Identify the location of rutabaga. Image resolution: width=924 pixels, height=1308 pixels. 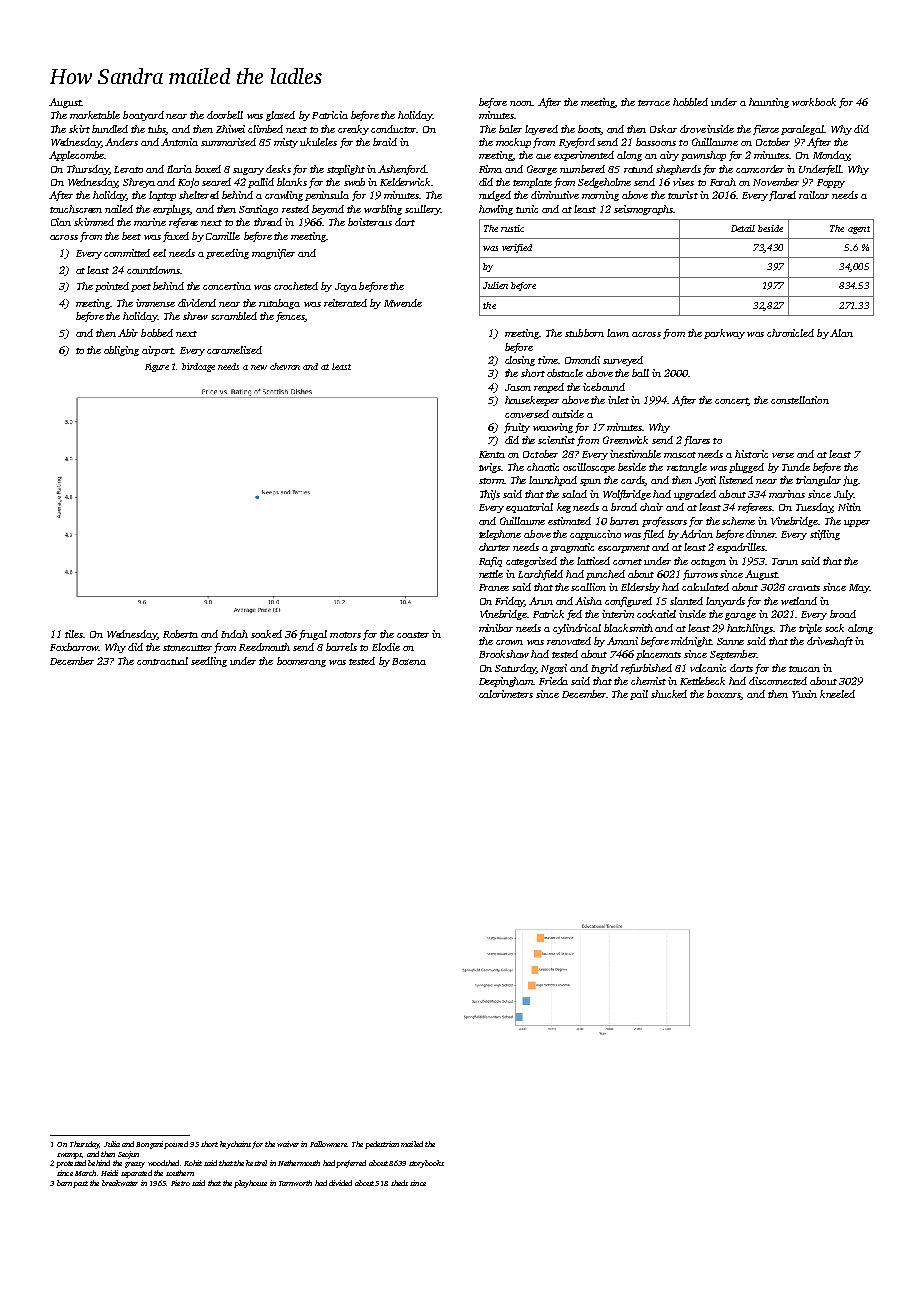
(279, 304).
